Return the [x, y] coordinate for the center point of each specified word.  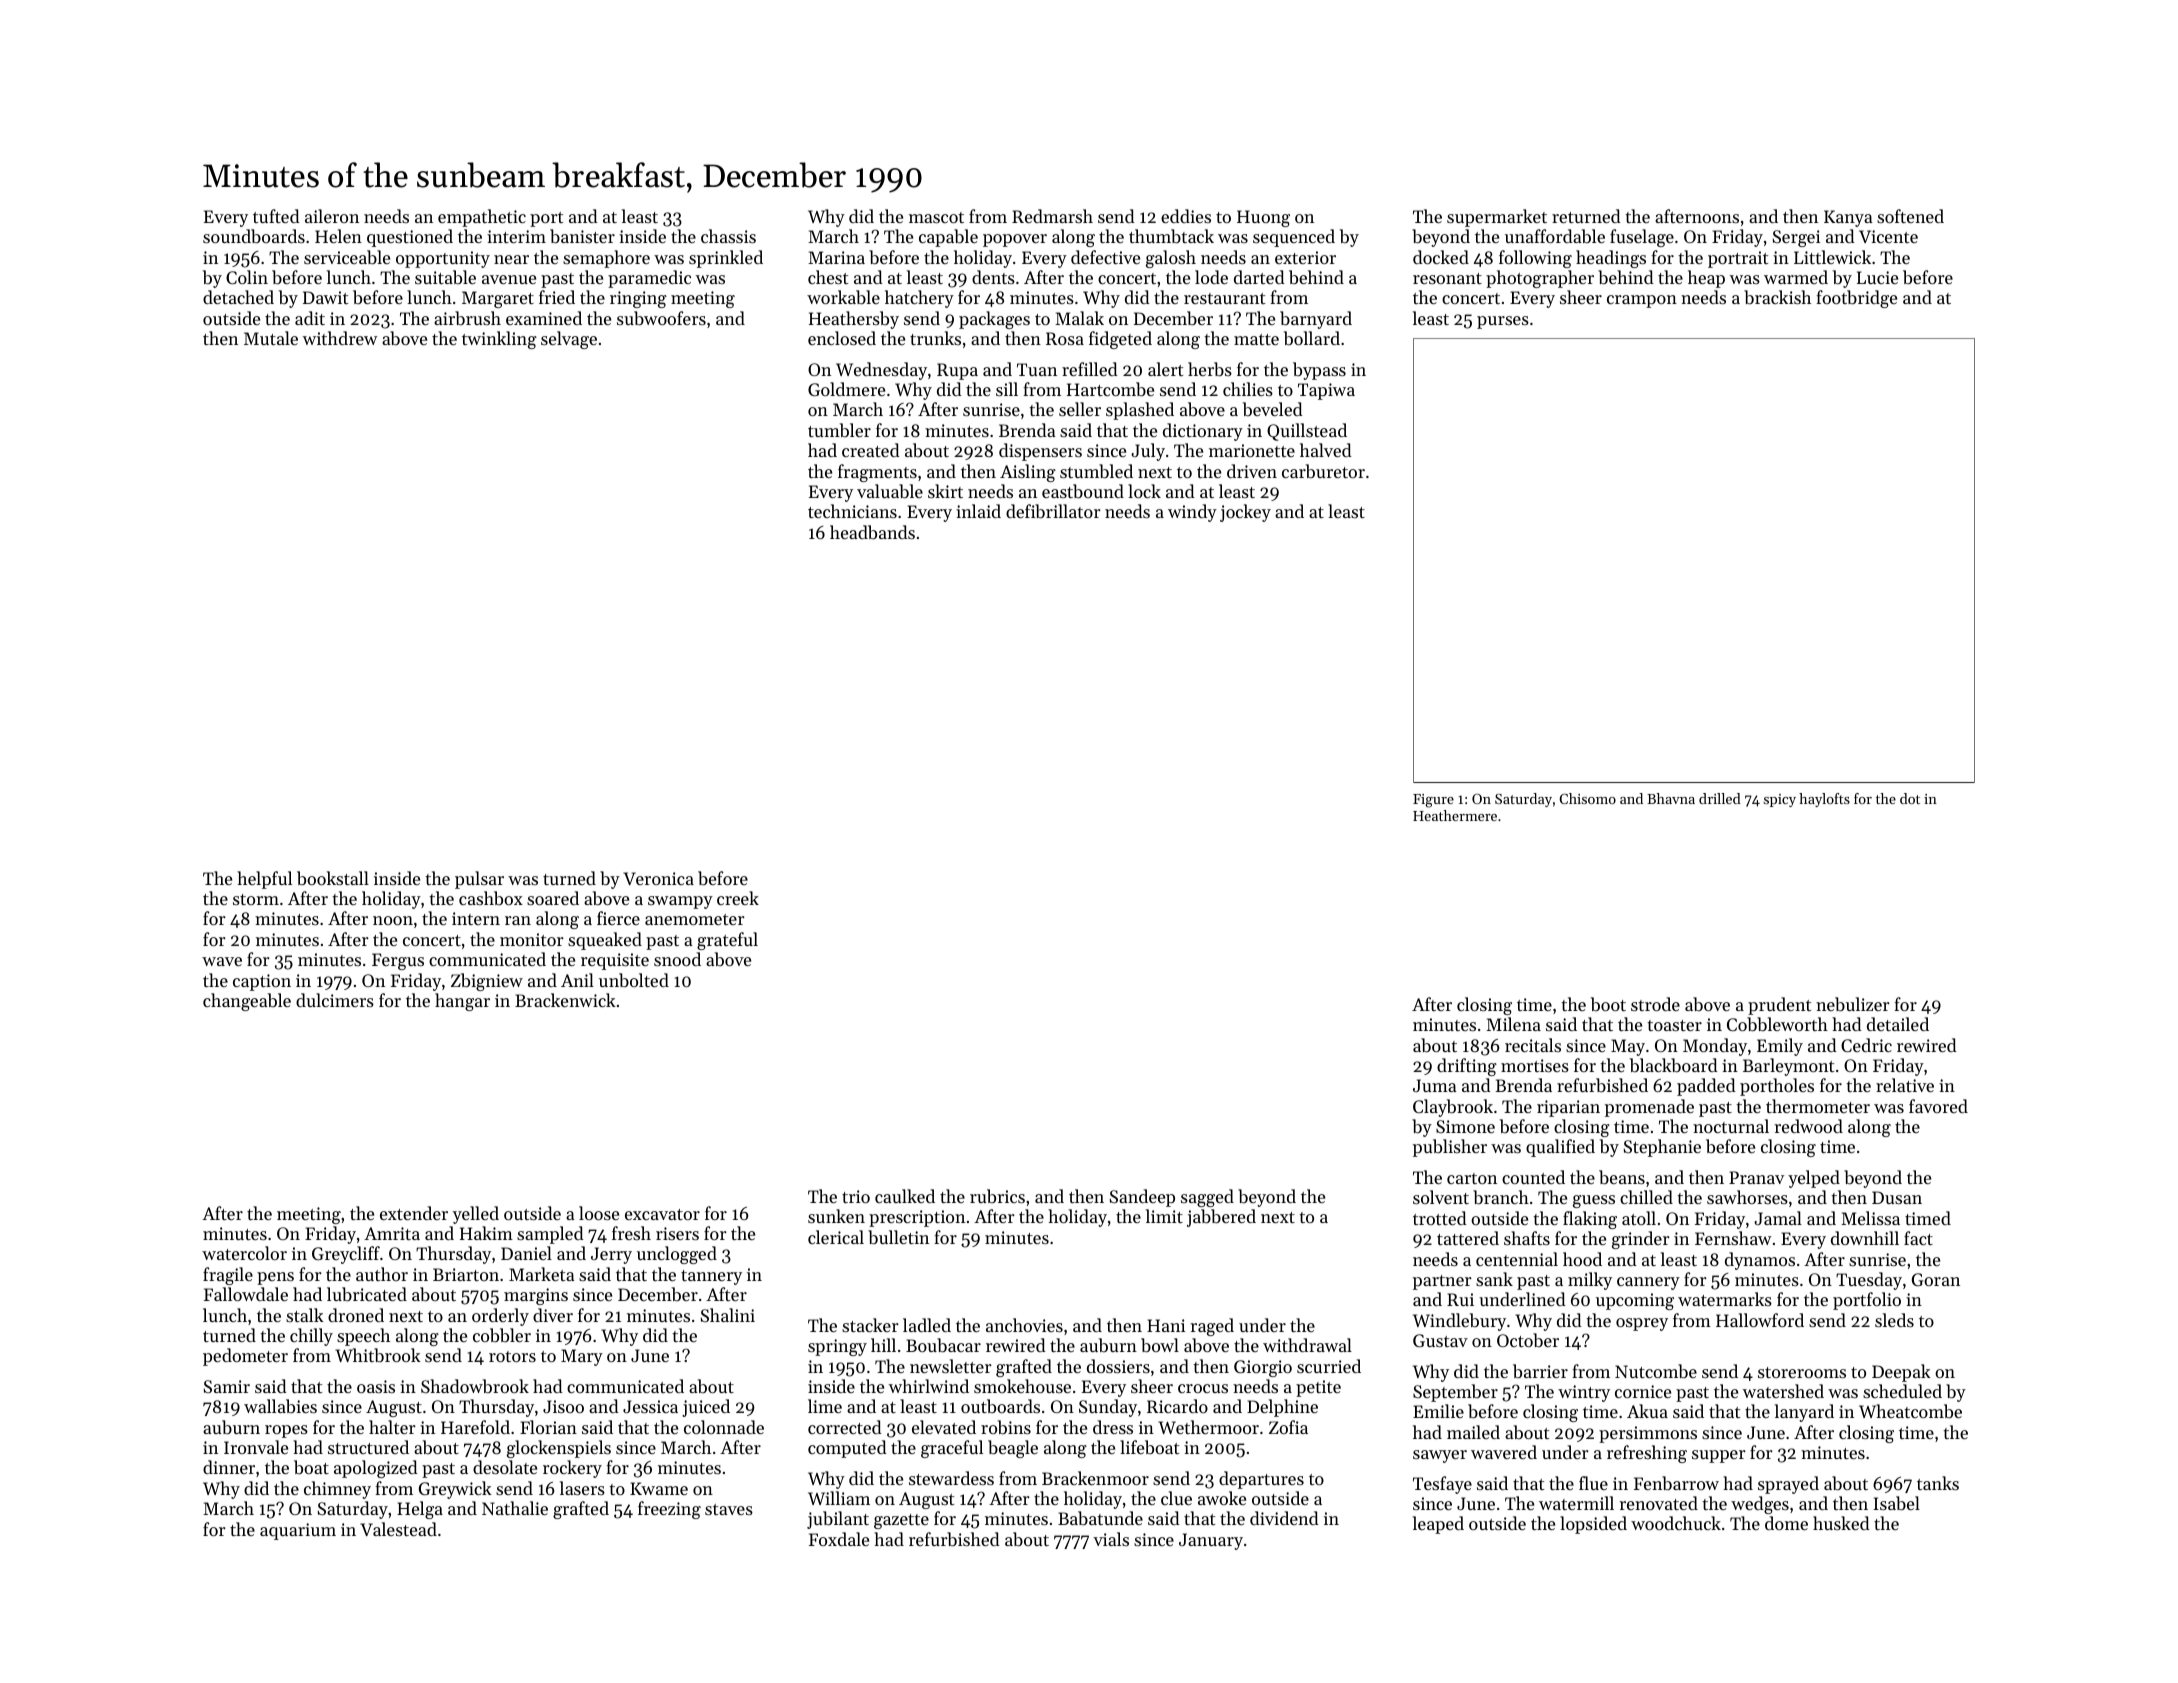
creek [738, 898]
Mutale [271, 338]
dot [1910, 798]
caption [262, 982]
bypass [1319, 371]
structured [368, 1447]
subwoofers [661, 318]
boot [1608, 1004]
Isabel [1896, 1503]
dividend [1284, 1518]
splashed [1140, 411]
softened [1910, 216]
